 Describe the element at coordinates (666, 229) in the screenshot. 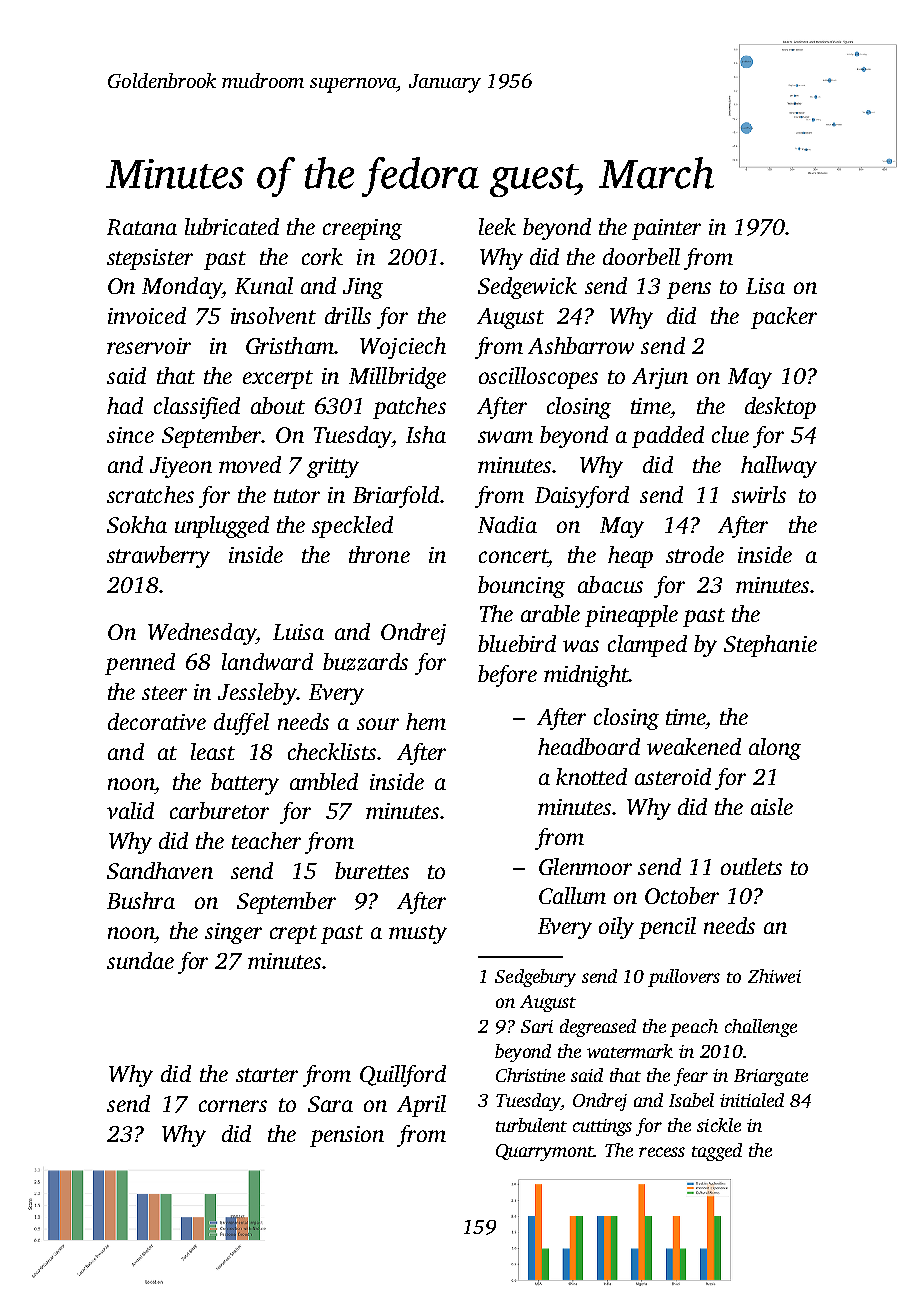

I see `painter` at that location.
